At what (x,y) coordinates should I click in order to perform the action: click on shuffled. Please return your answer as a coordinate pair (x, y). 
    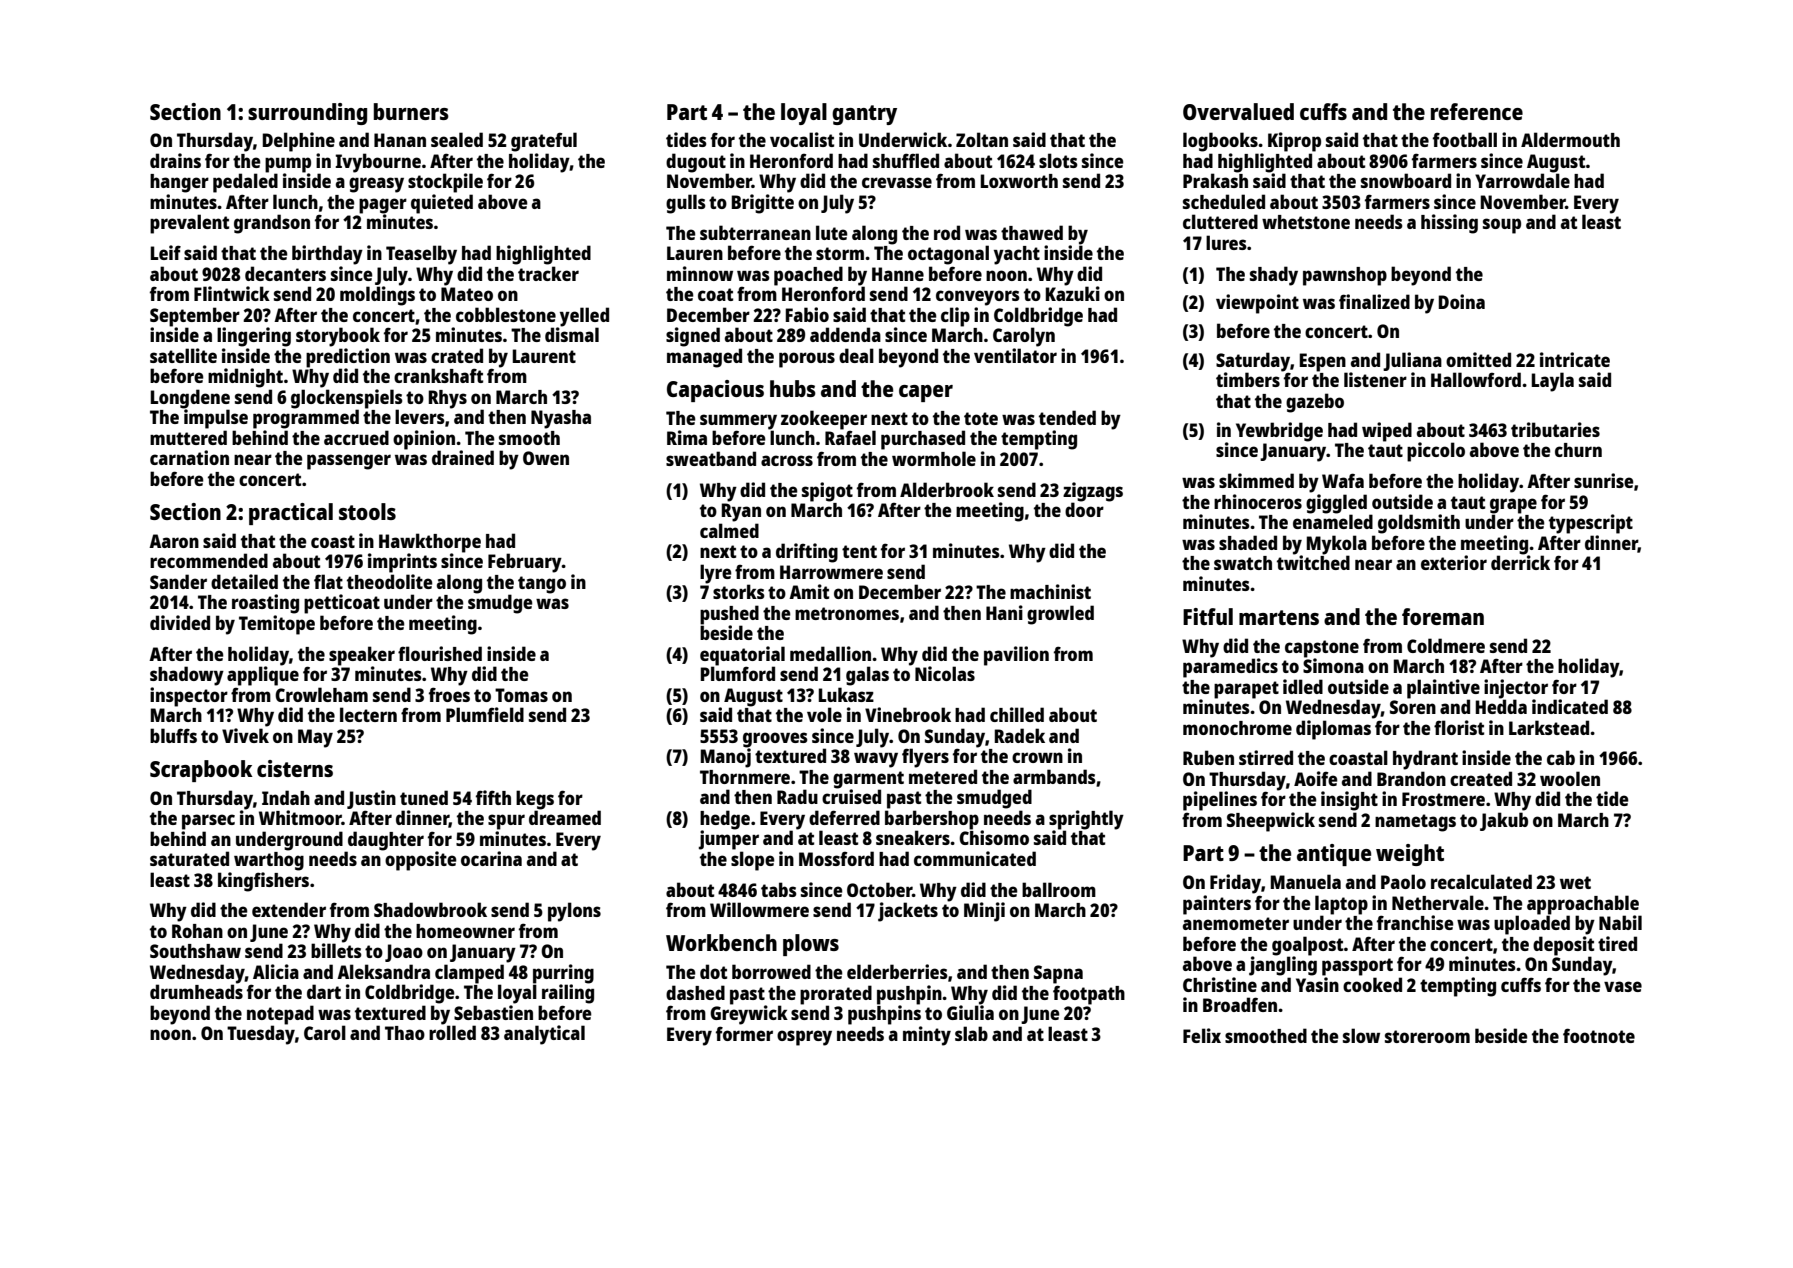
    Looking at the image, I should click on (906, 160).
